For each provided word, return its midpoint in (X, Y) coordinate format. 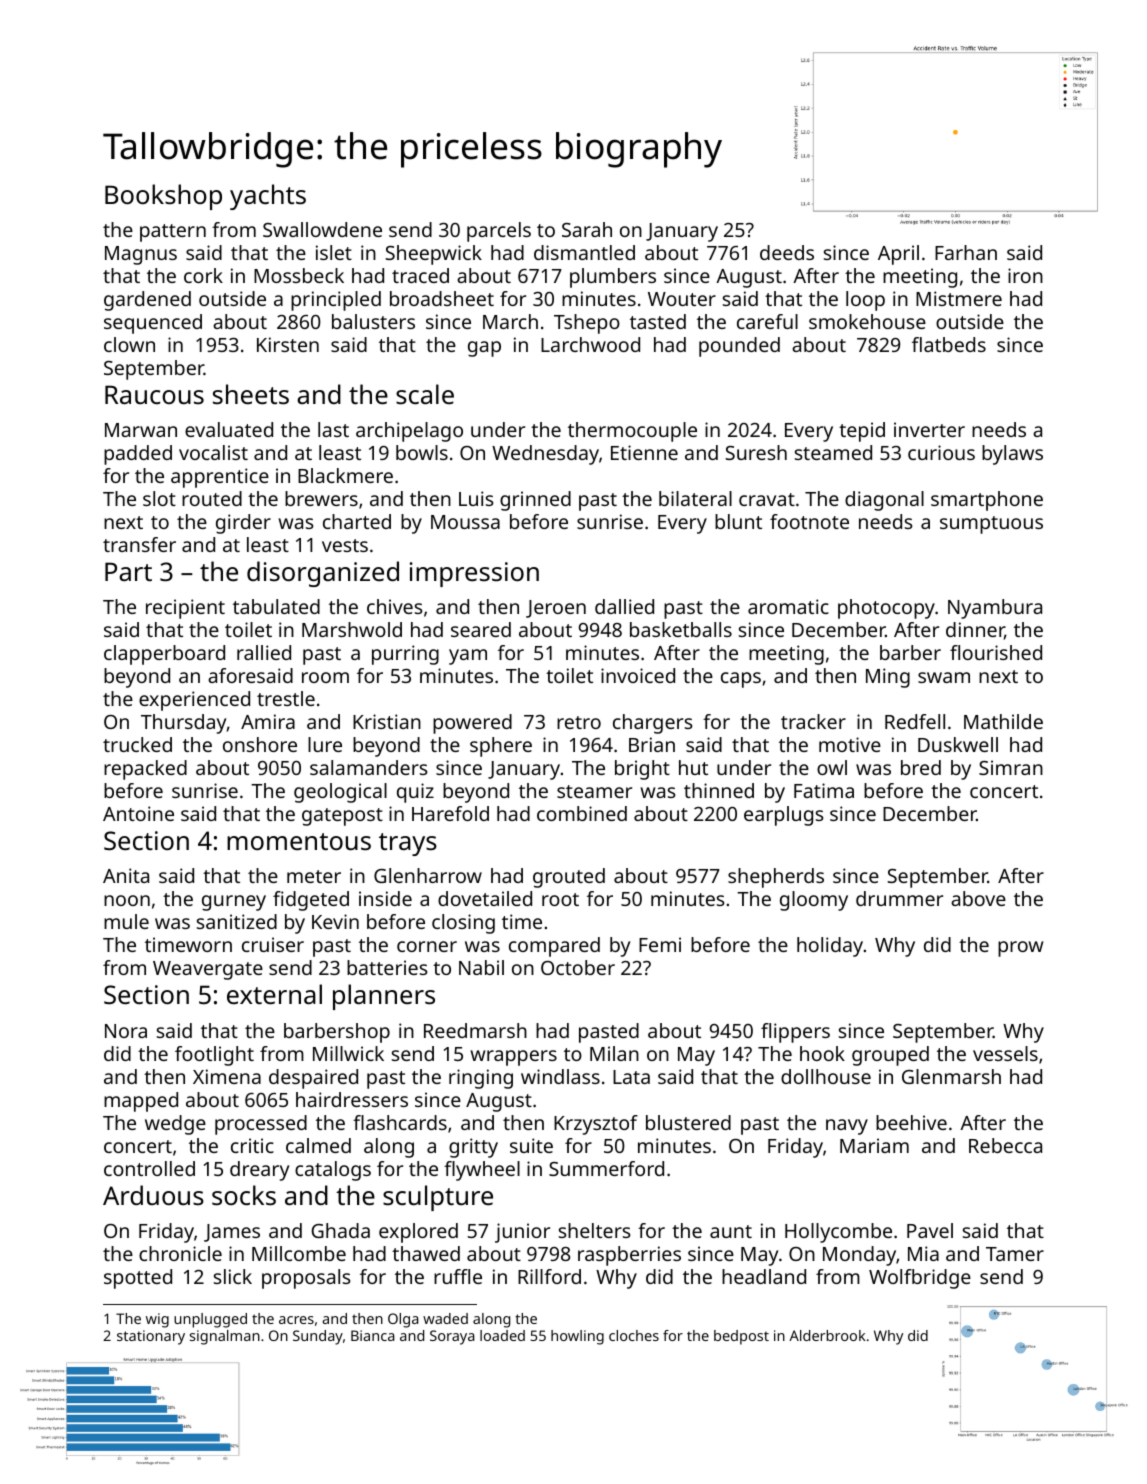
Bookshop (163, 197)
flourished (996, 652)
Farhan (966, 252)
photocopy (886, 609)
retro (579, 722)
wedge (175, 1125)
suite (531, 1145)
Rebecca (1005, 1145)
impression (474, 574)
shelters (594, 1230)
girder (243, 524)
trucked (137, 744)
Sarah (587, 229)
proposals (306, 1279)
